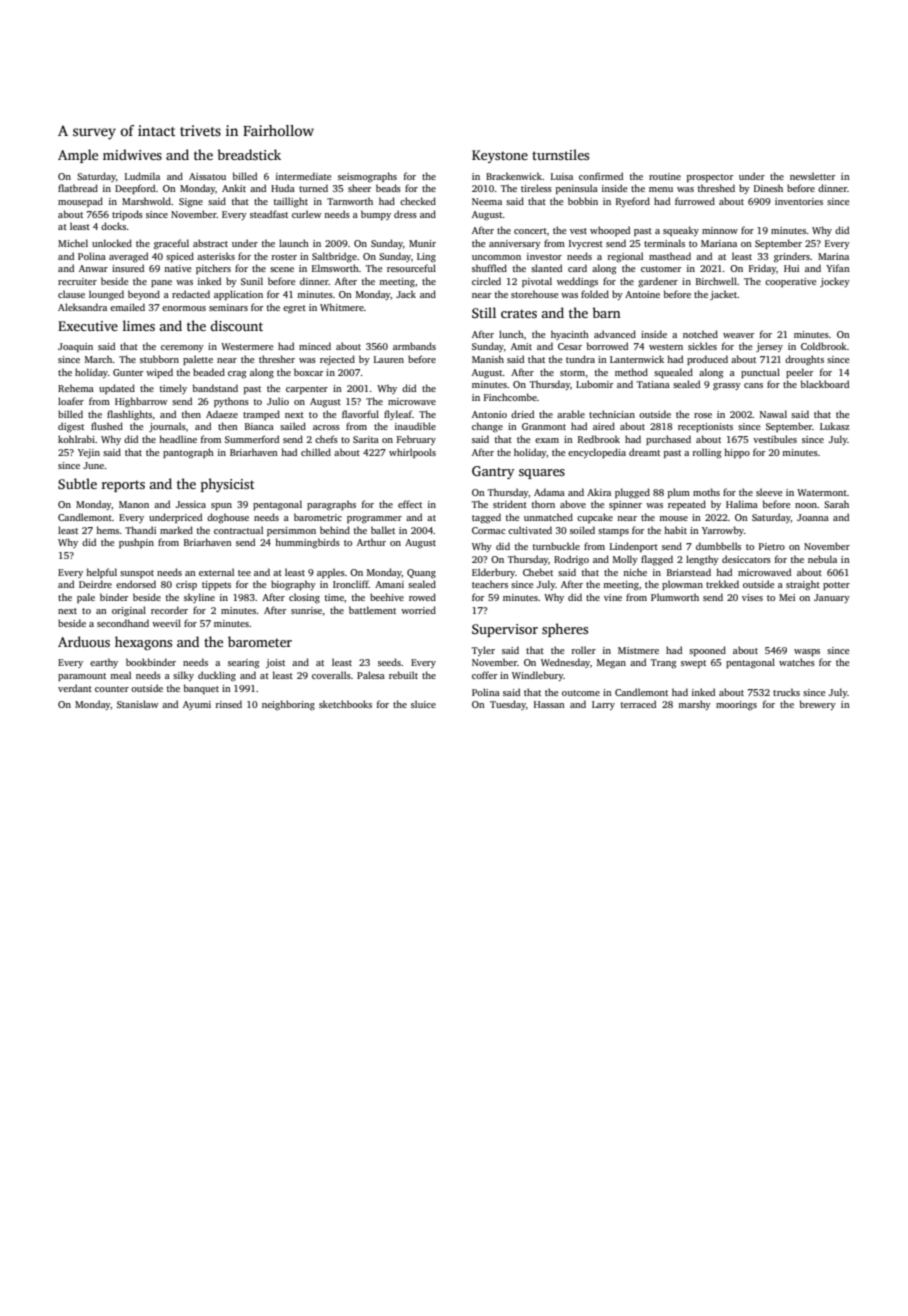  I want to click on breadstick, so click(249, 154).
